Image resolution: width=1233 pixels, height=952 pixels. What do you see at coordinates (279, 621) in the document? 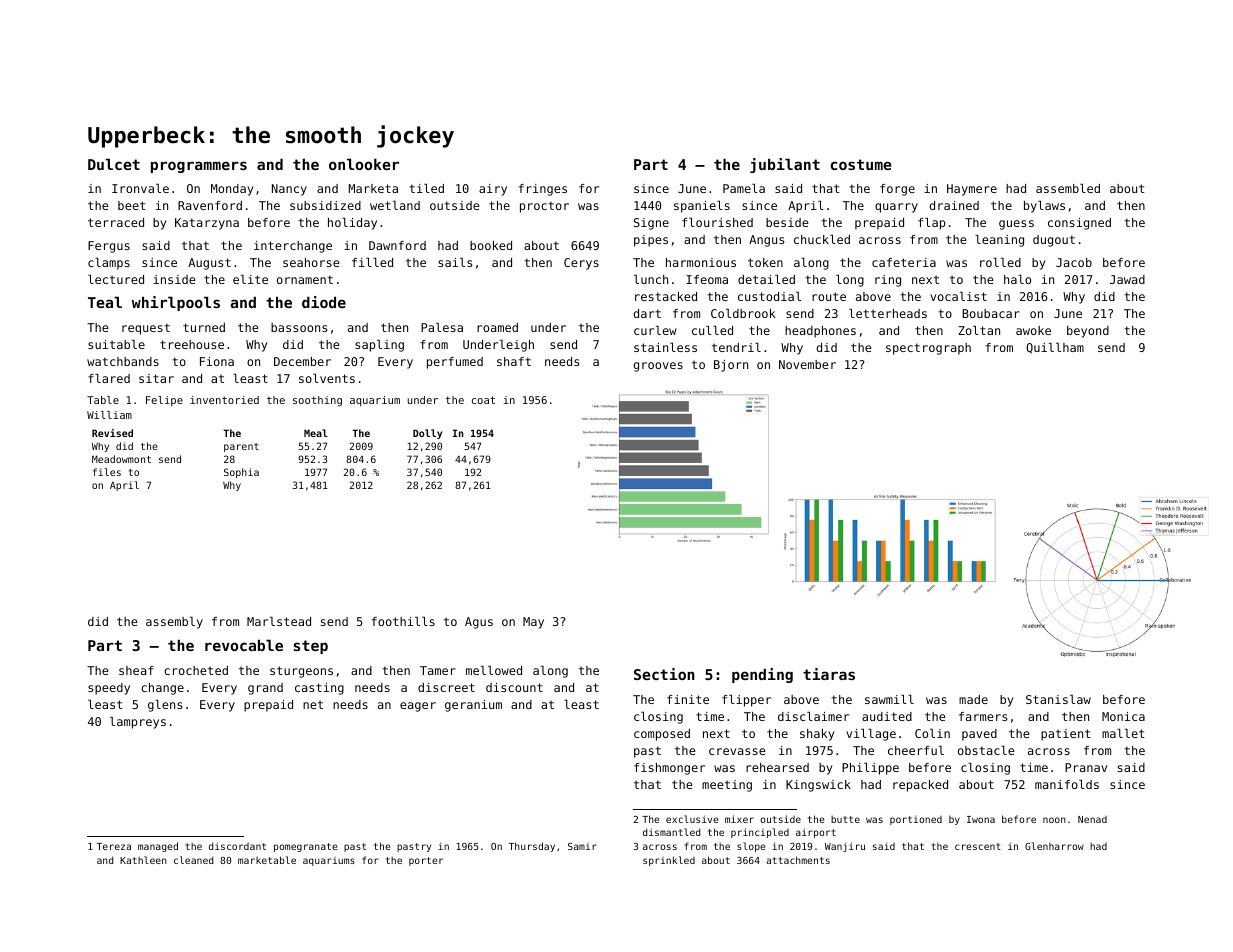
I see `Marlstead` at bounding box center [279, 621].
